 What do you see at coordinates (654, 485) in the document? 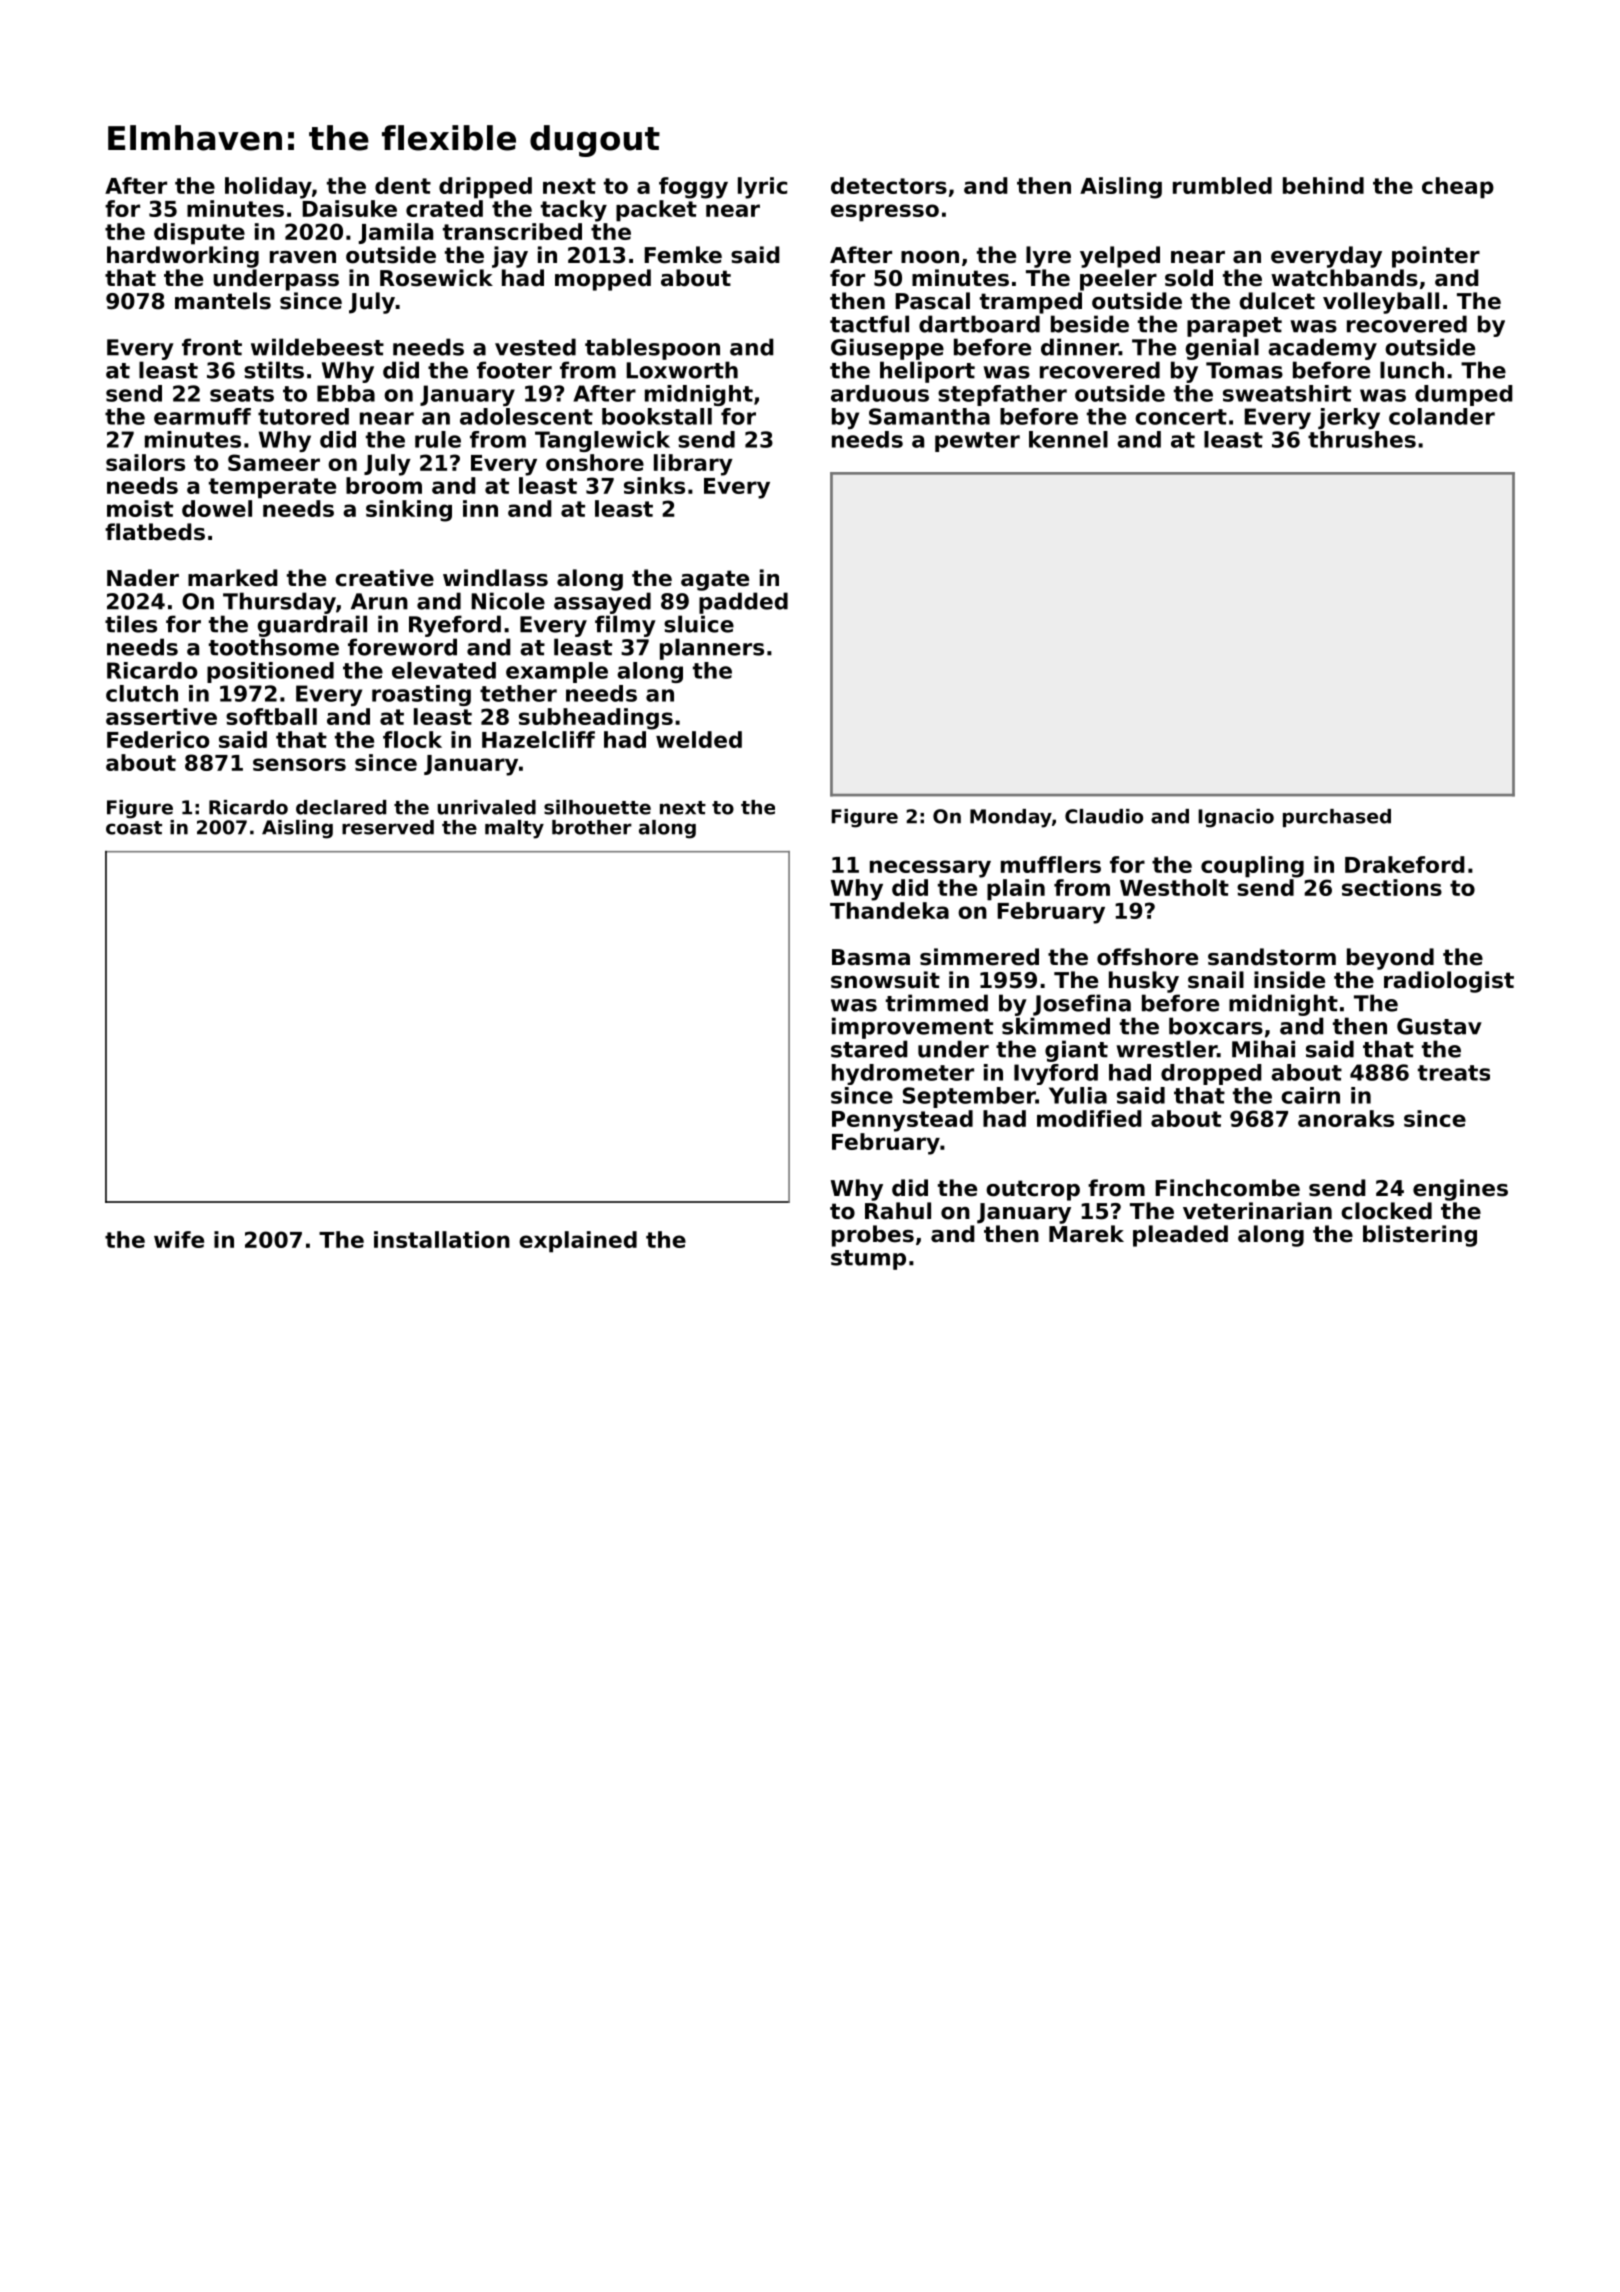
I see `sinks` at bounding box center [654, 485].
